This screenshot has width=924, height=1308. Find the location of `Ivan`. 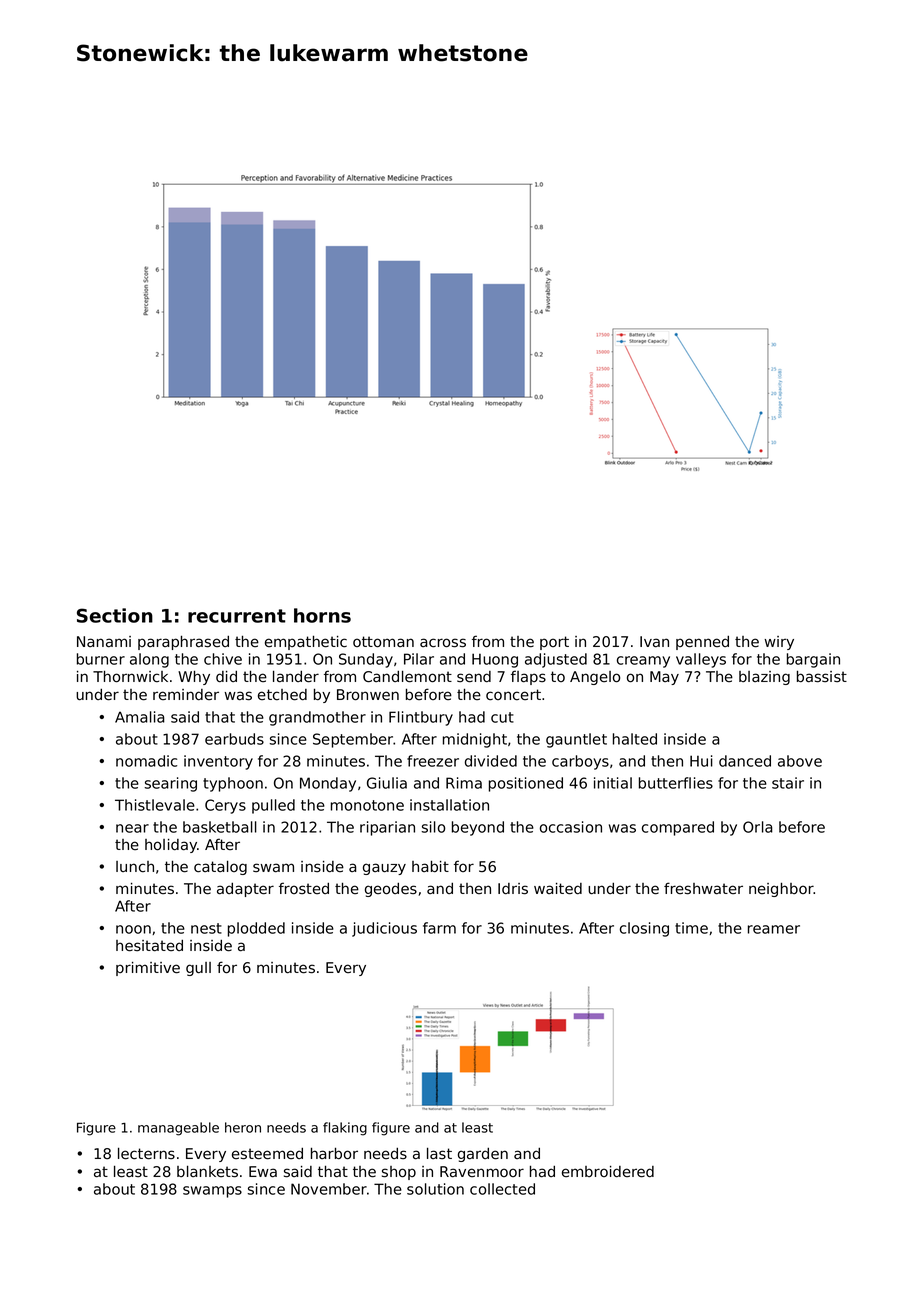

Ivan is located at coordinates (654, 642).
